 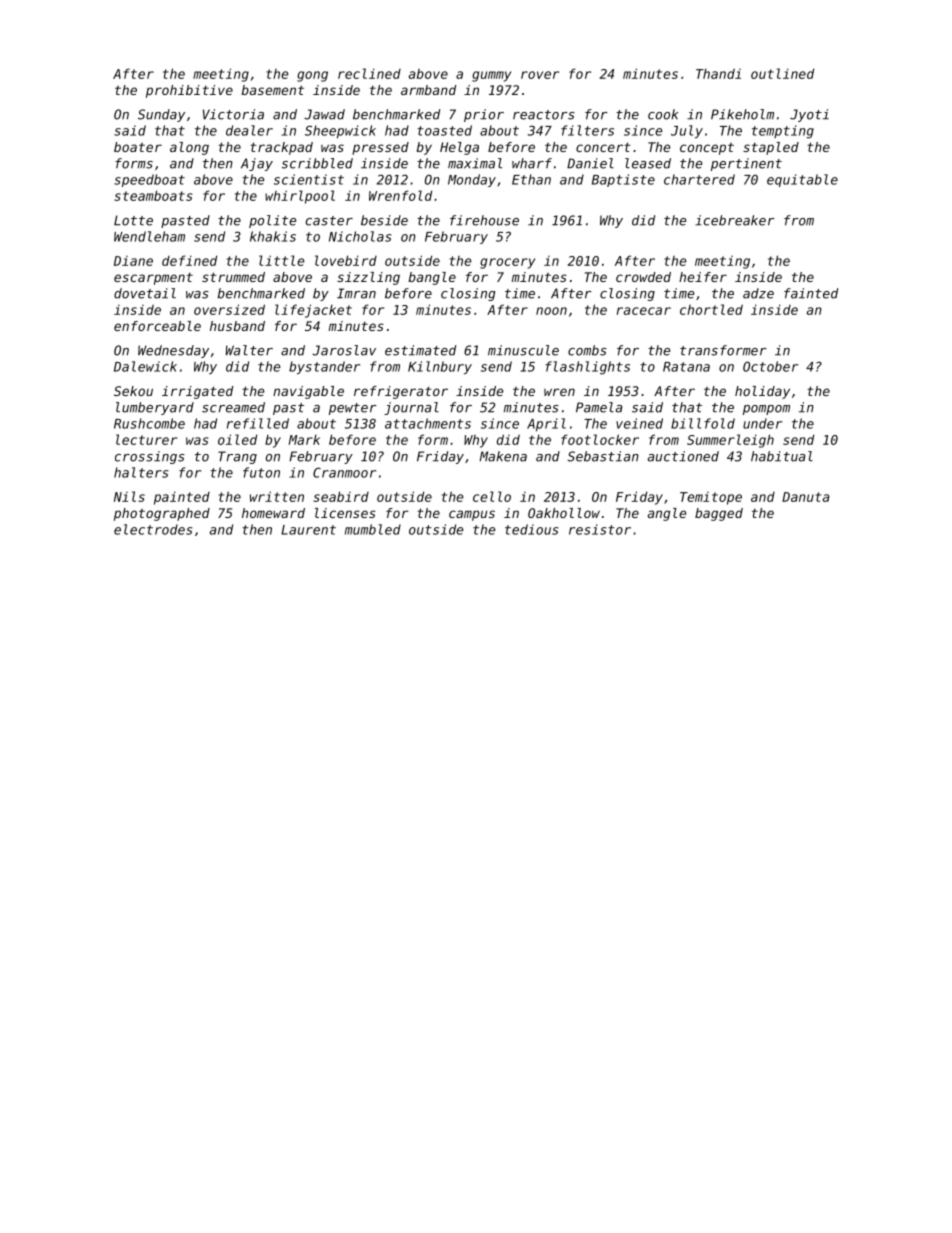 What do you see at coordinates (141, 472) in the screenshot?
I see `halters` at bounding box center [141, 472].
